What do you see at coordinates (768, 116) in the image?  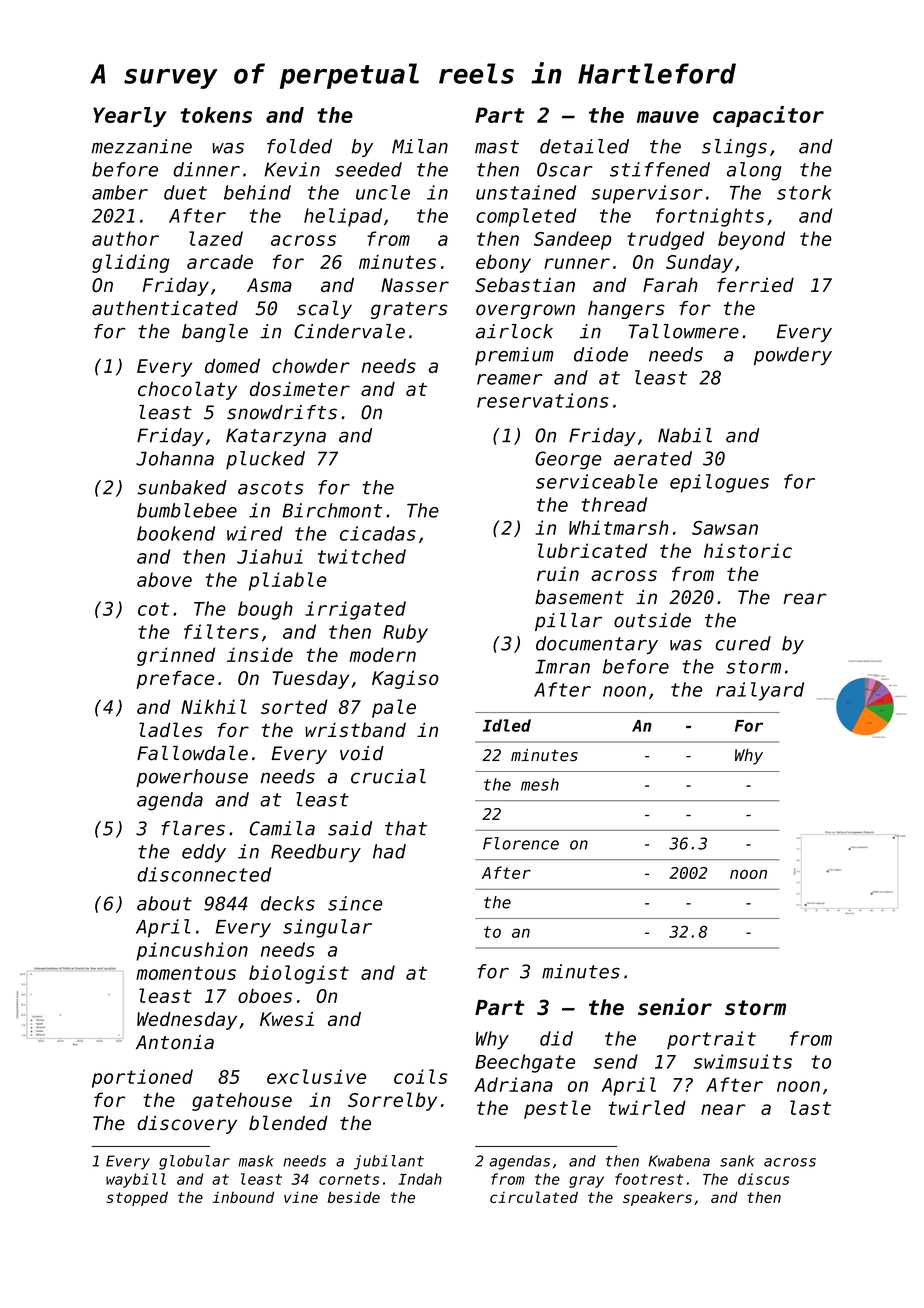 I see `capacitor` at bounding box center [768, 116].
